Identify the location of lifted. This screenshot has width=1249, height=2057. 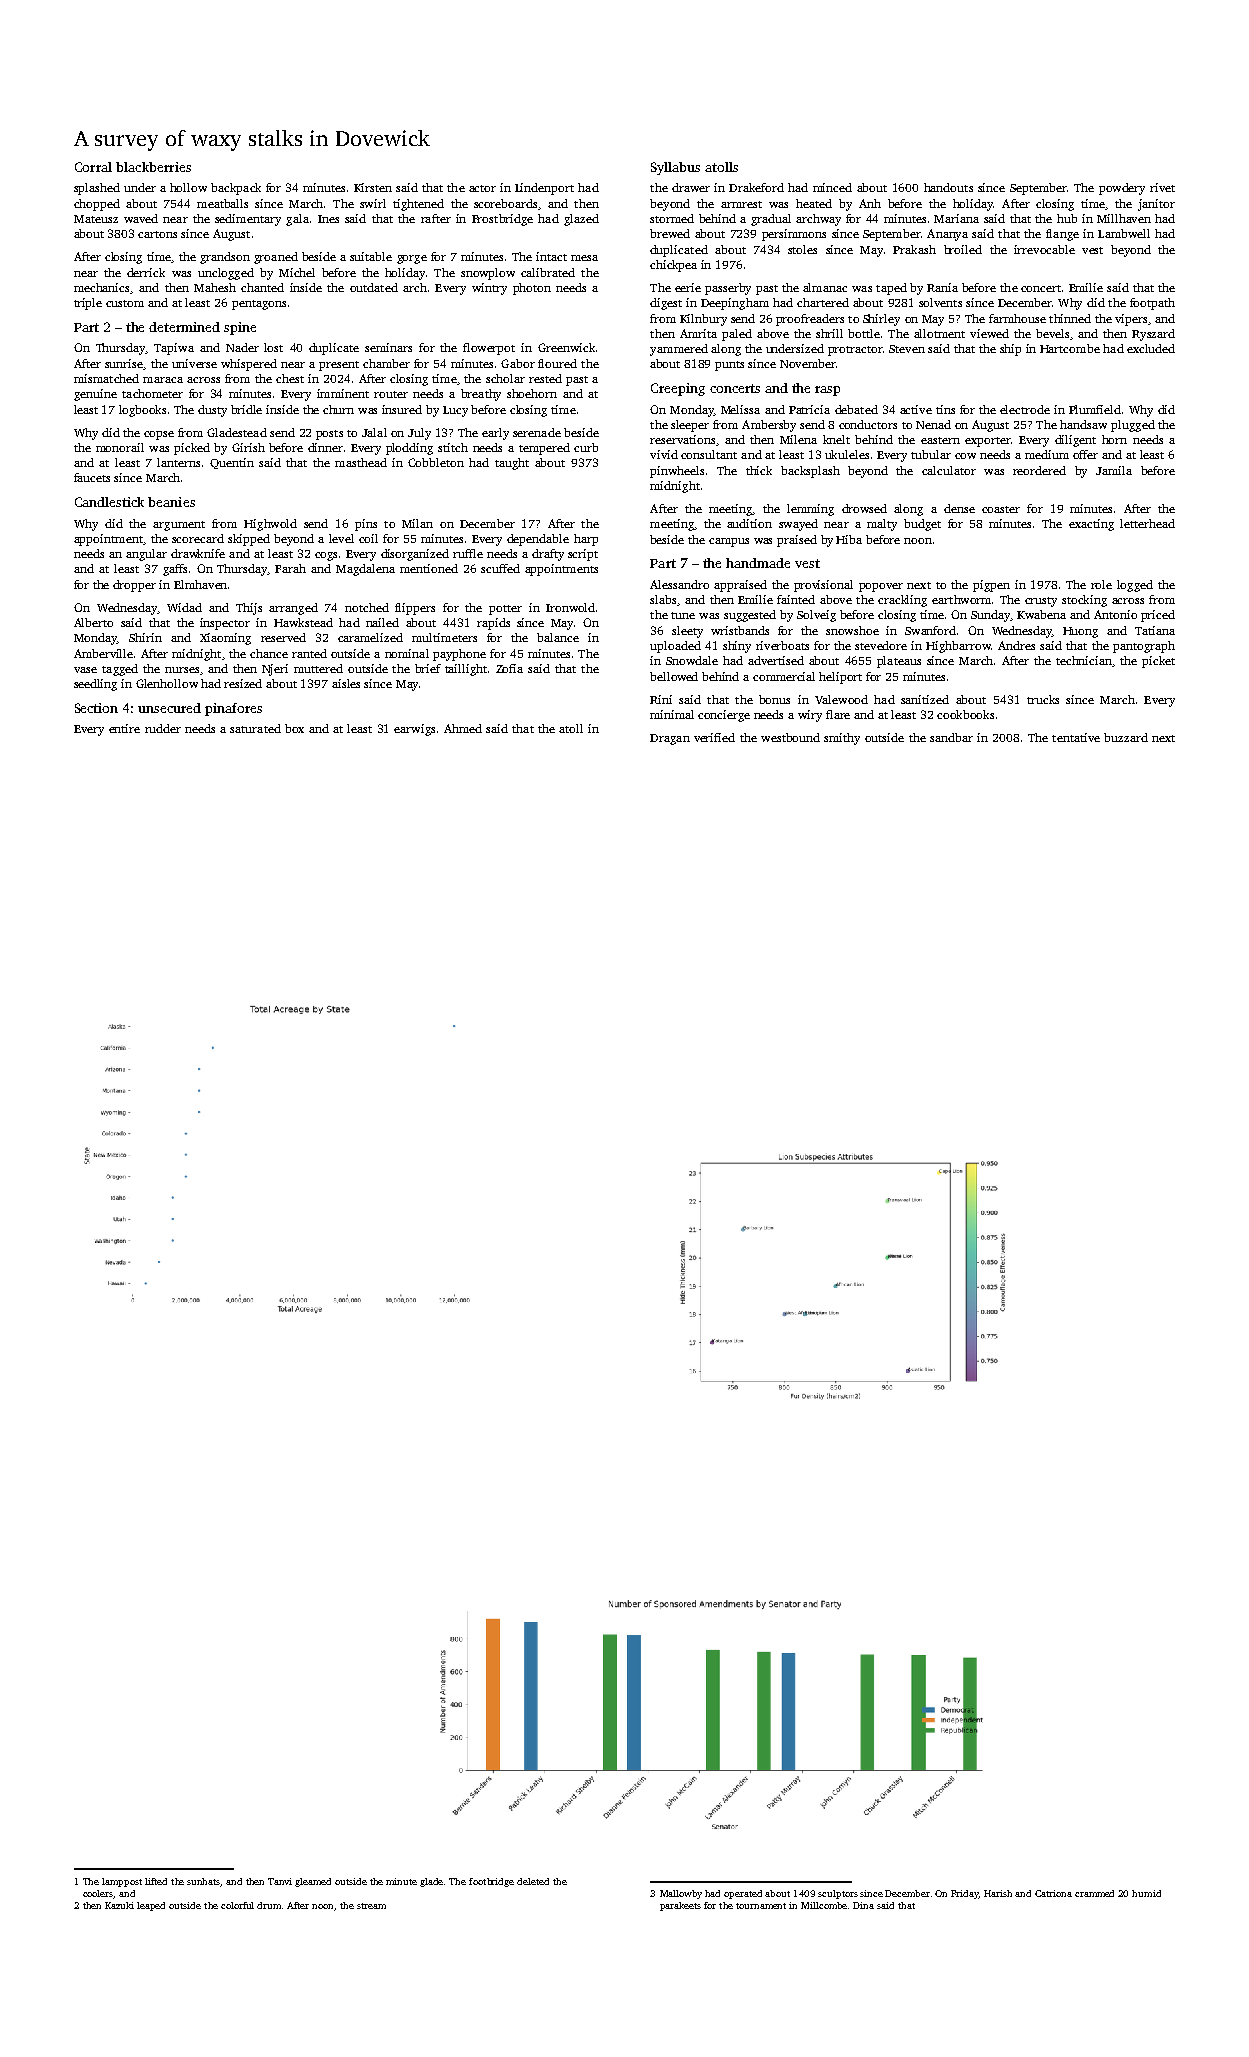
(156, 1881).
